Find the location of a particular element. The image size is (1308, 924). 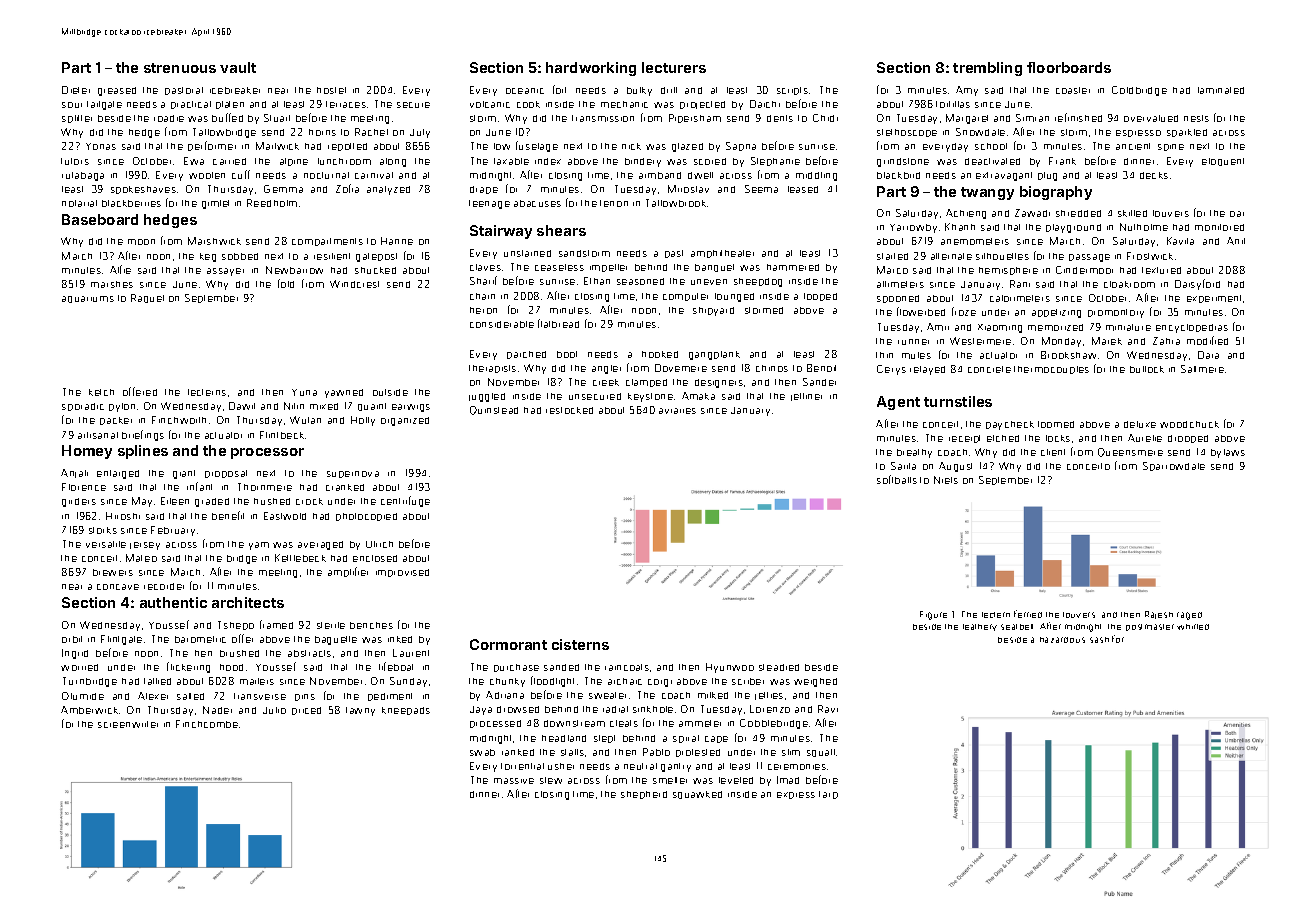

paycheck is located at coordinates (1010, 425).
